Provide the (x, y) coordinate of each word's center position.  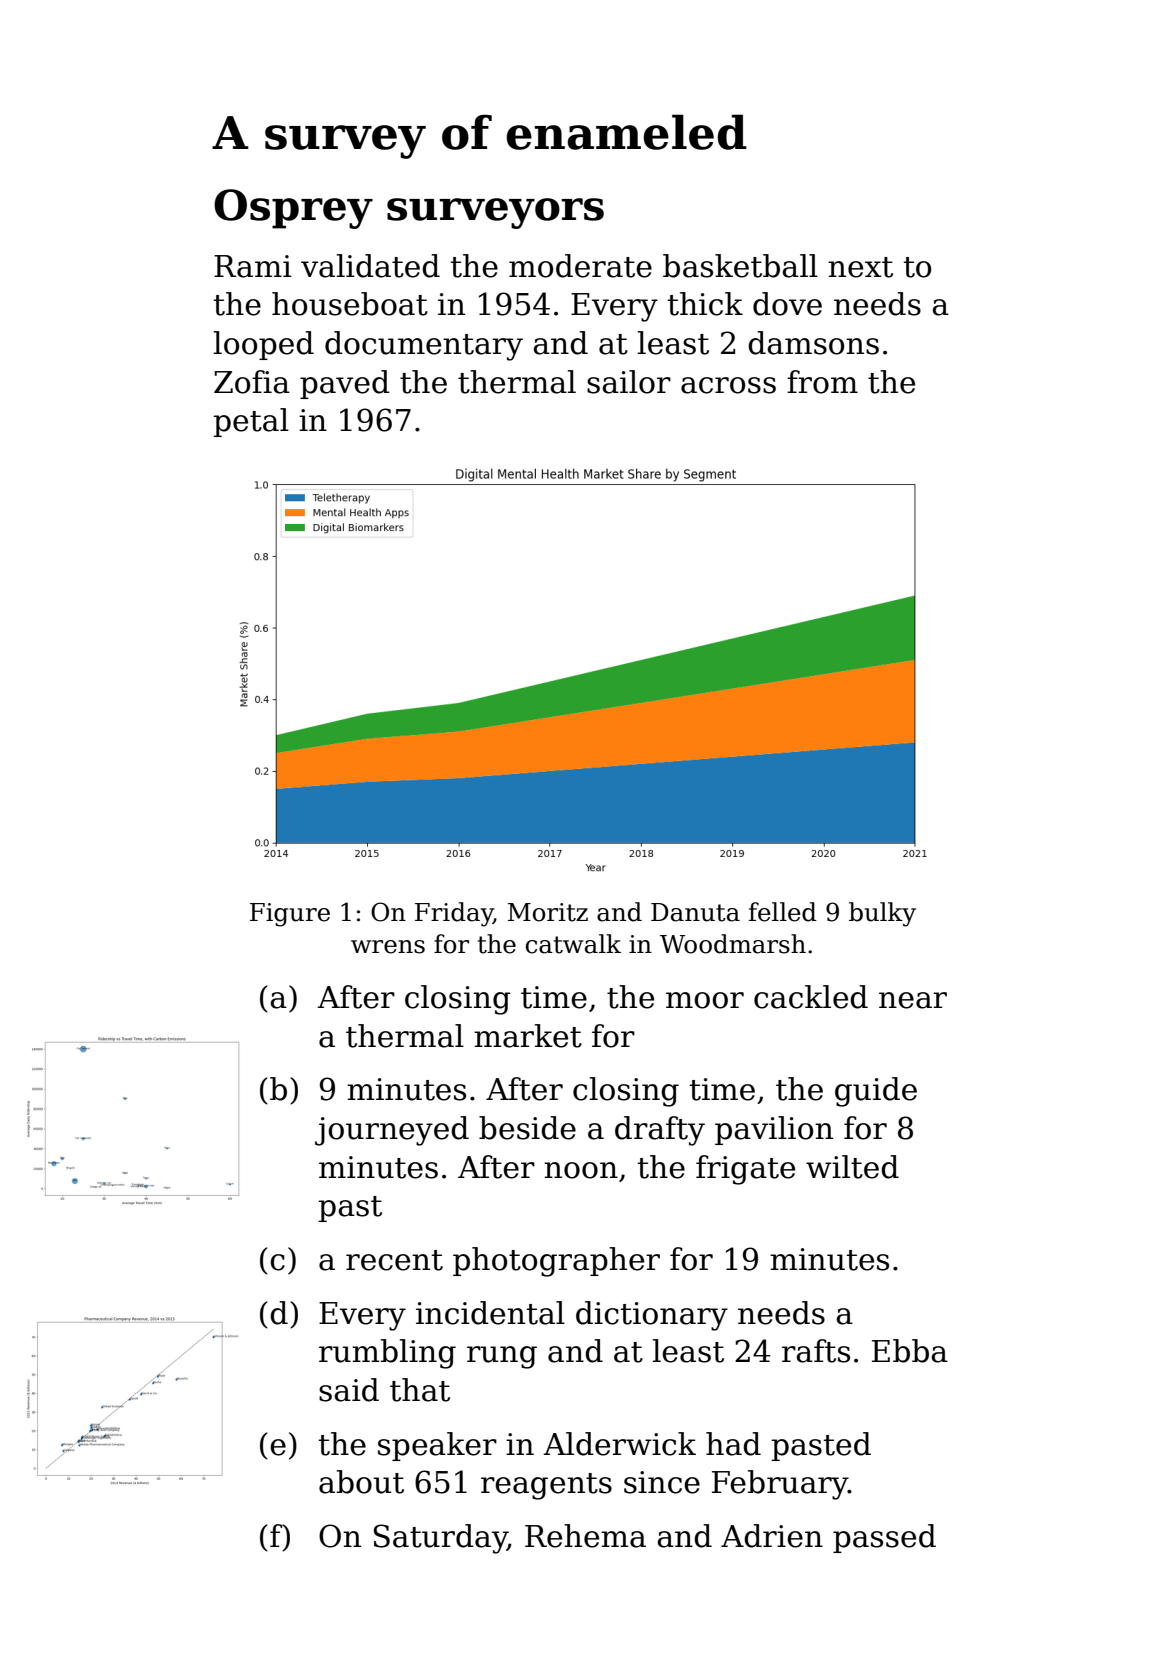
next (860, 267)
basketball (740, 266)
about (361, 1482)
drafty (660, 1131)
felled (783, 912)
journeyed (392, 1131)
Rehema (585, 1536)
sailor (629, 382)
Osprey (293, 209)
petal (251, 422)
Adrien (772, 1536)
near (913, 1000)
